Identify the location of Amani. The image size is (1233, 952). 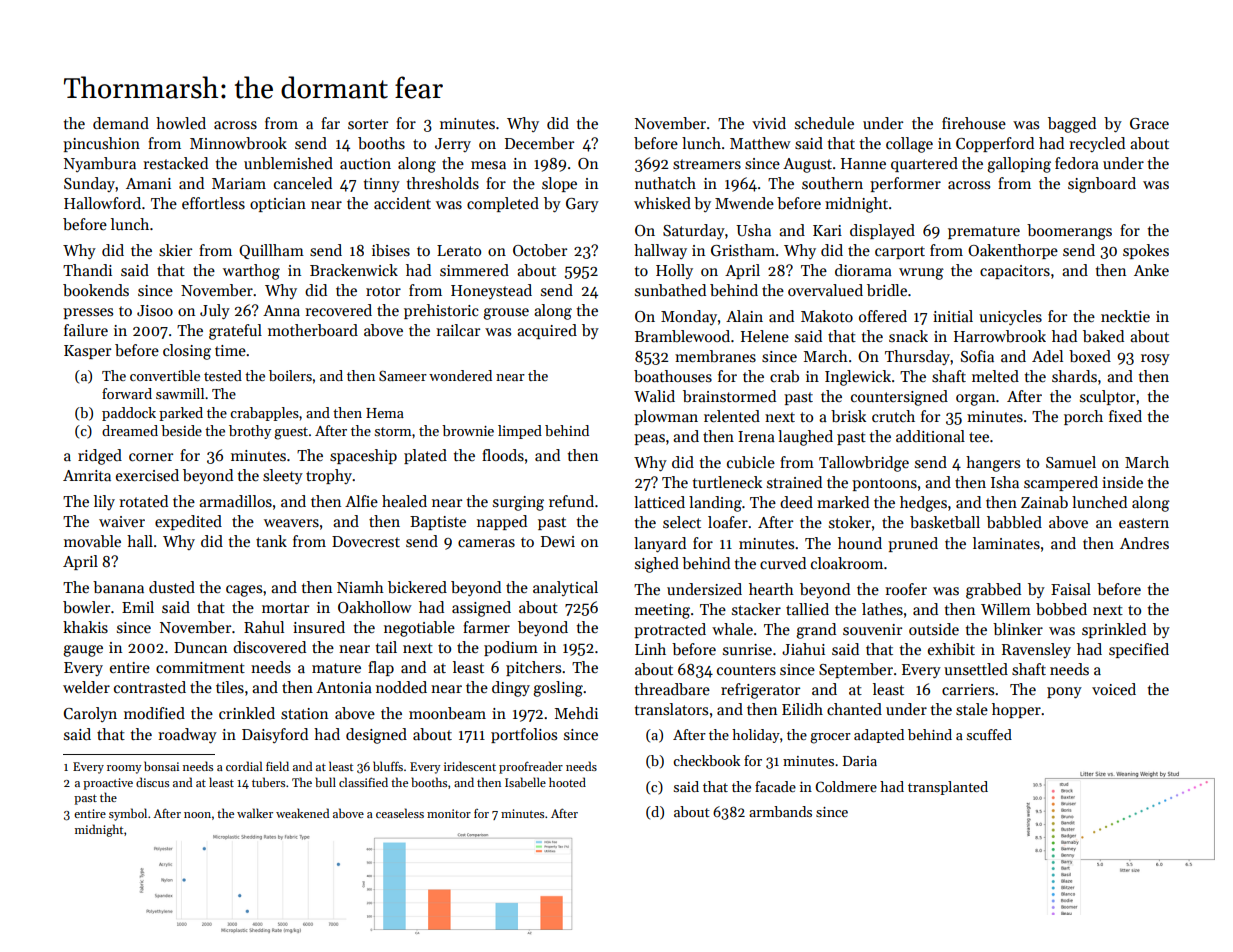
(148, 183).
